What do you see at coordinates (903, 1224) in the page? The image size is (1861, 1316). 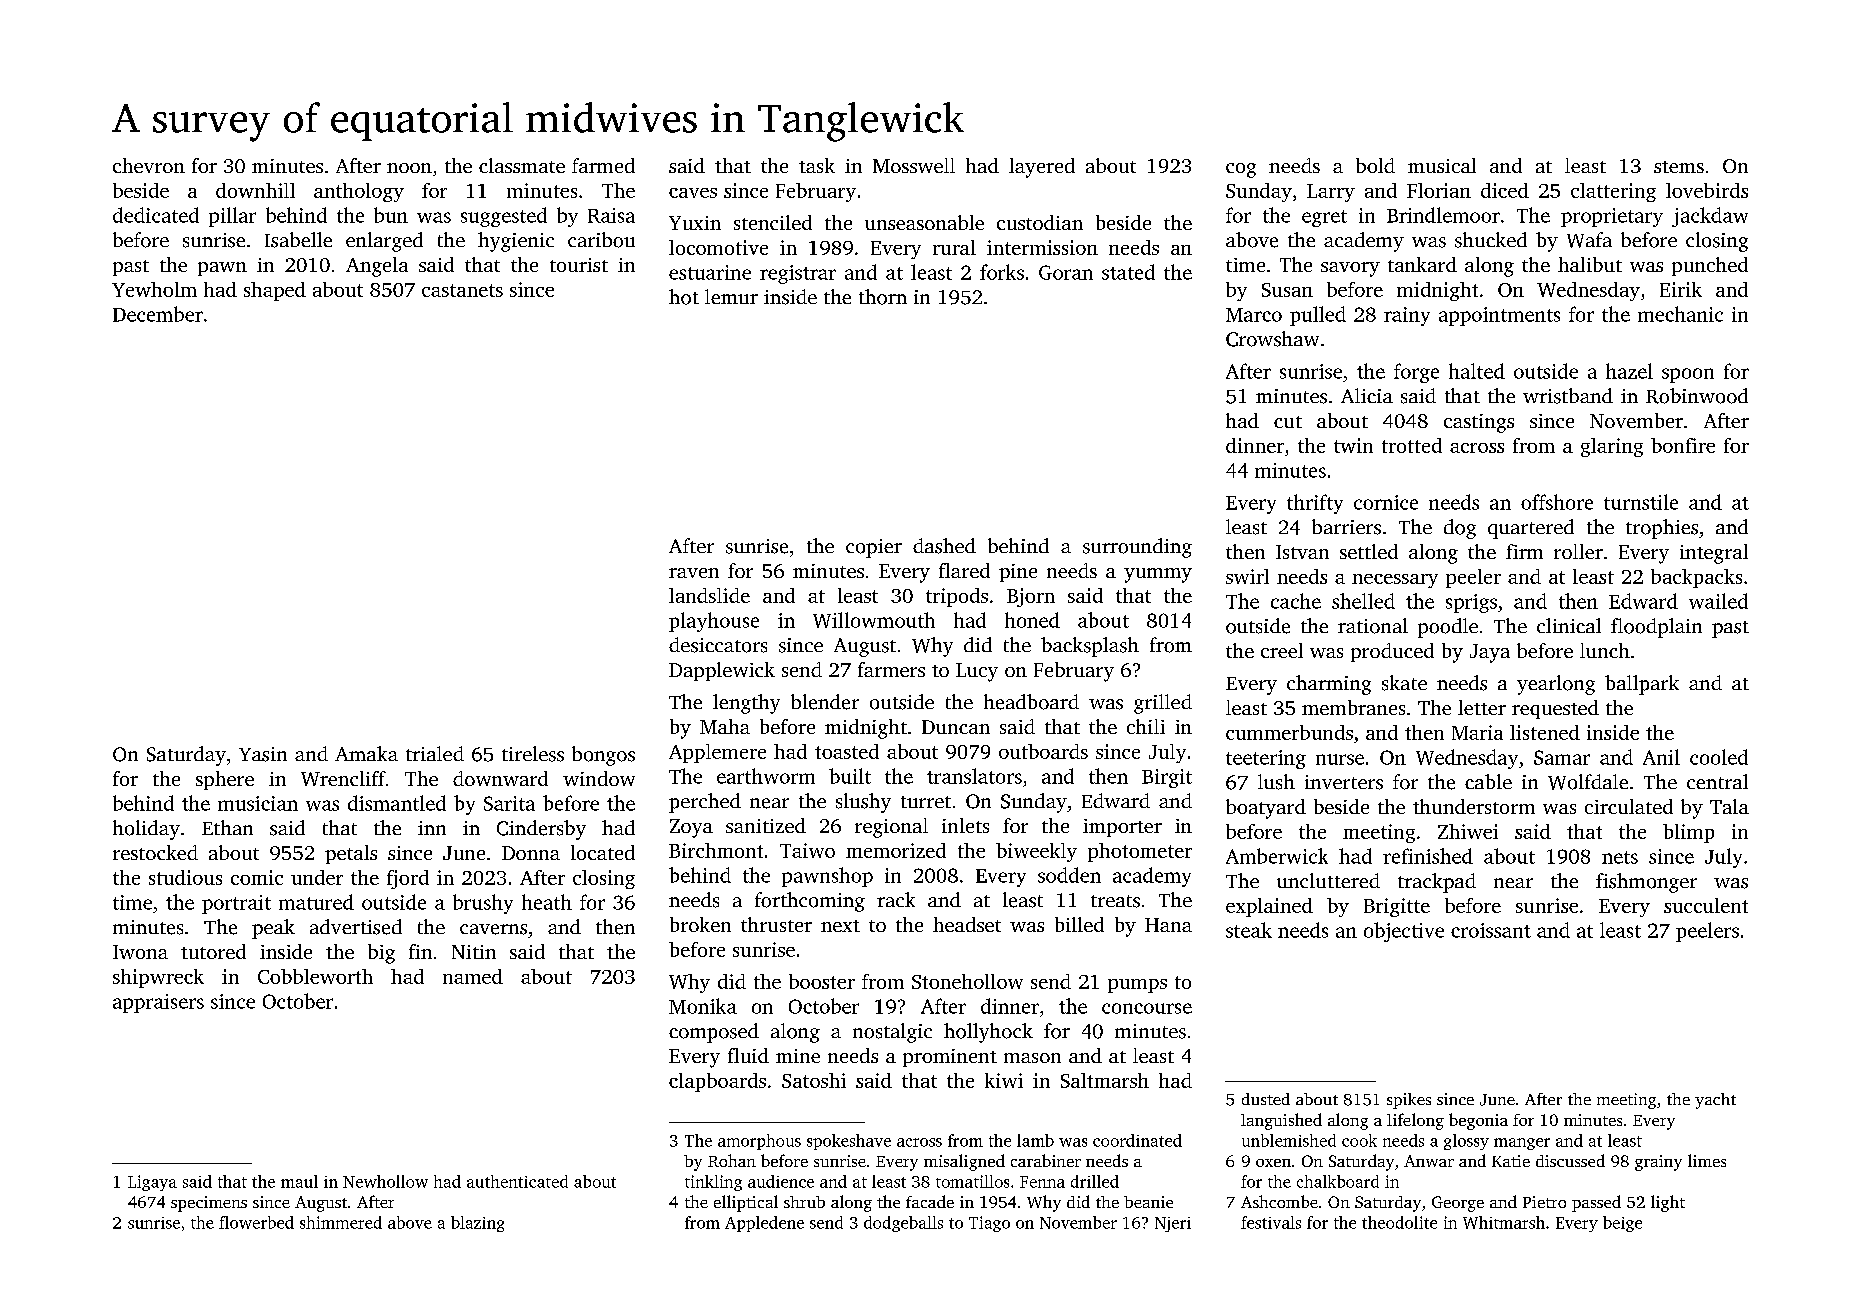 I see `dodgeballs` at bounding box center [903, 1224].
